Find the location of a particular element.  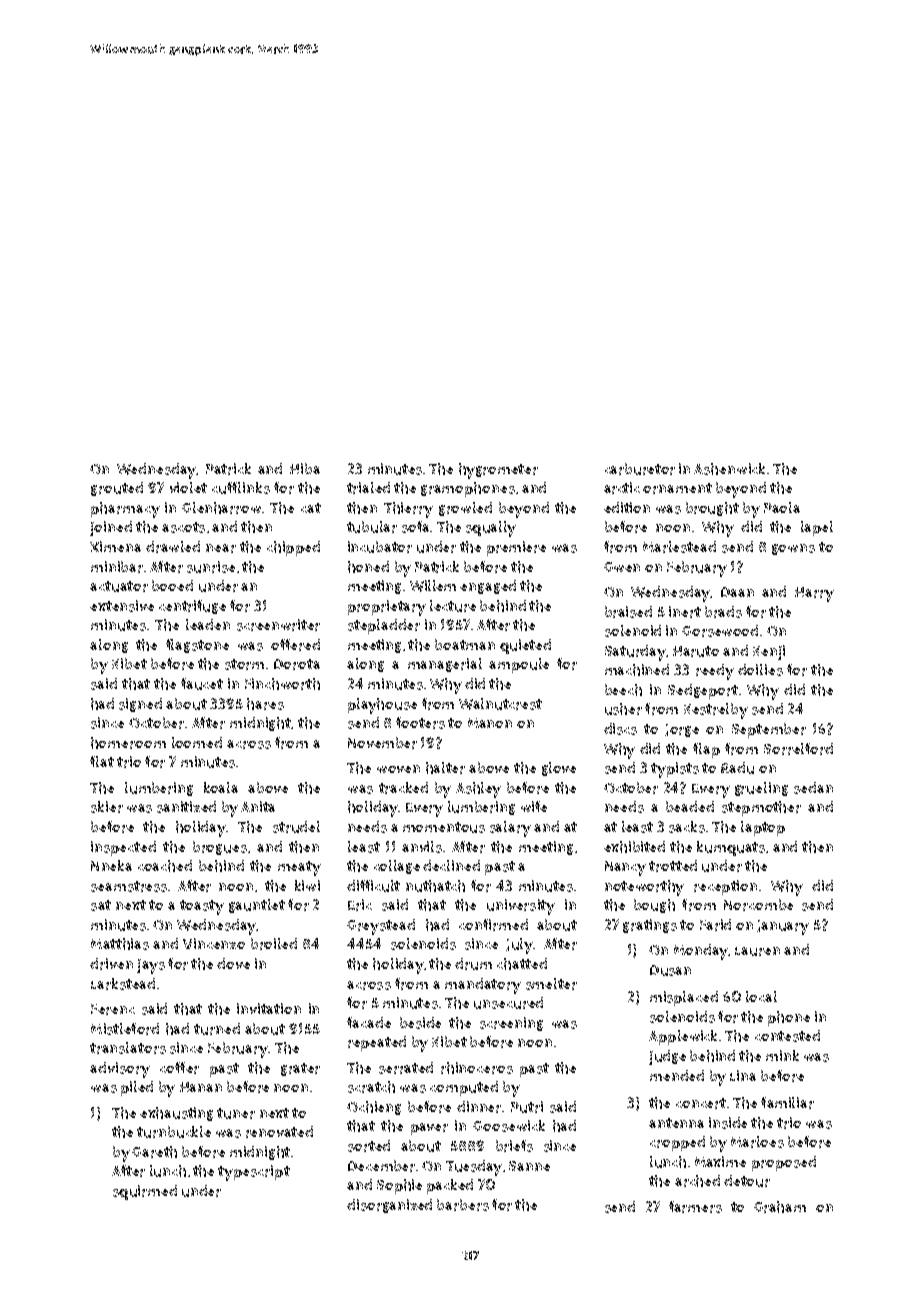

Glenharrow is located at coordinates (221, 508).
